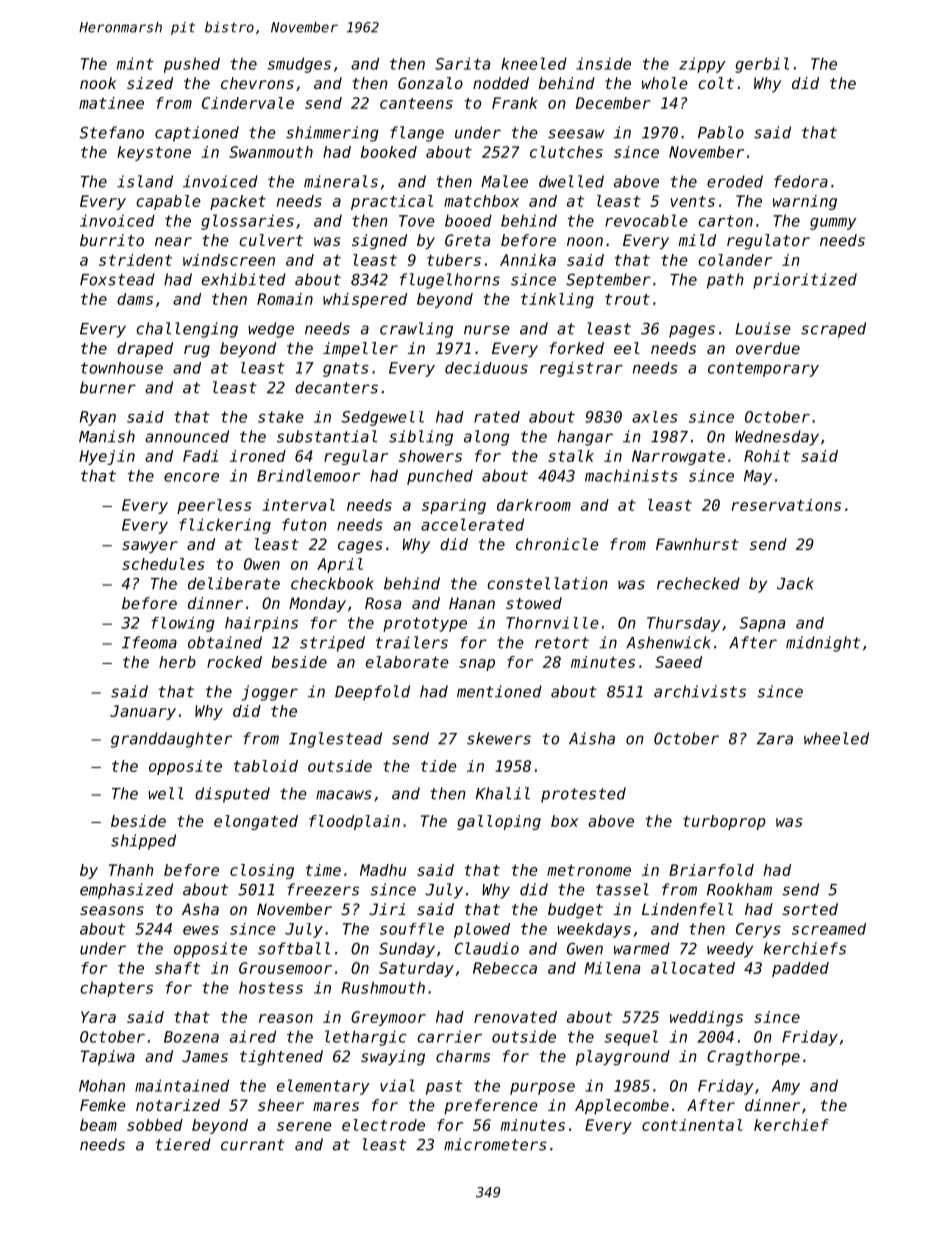 The height and width of the screenshot is (1233, 952). I want to click on reservations, so click(786, 505).
